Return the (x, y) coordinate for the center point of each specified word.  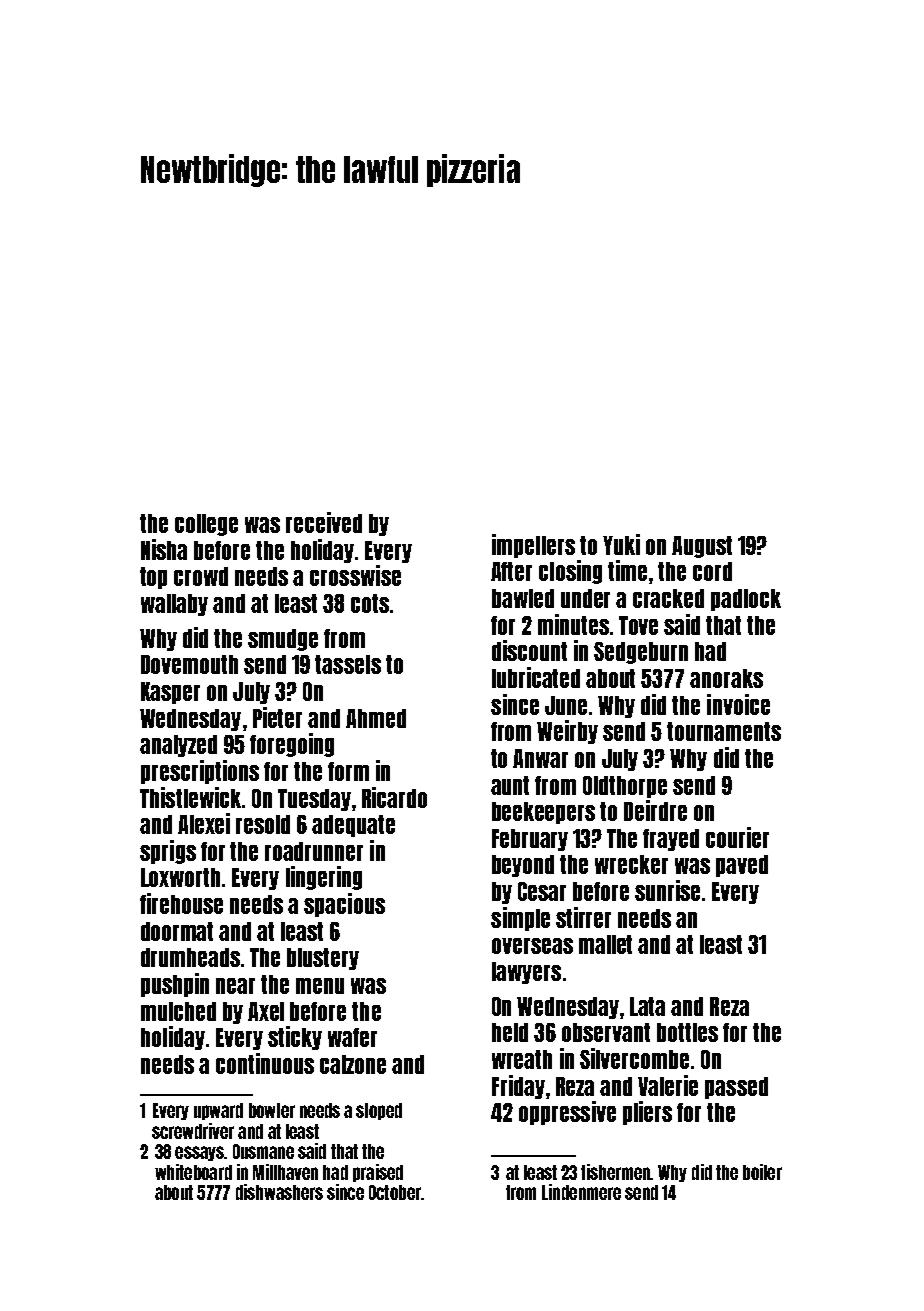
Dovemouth (189, 664)
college (206, 525)
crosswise (355, 575)
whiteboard (193, 1172)
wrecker (631, 864)
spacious (344, 905)
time (627, 570)
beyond (523, 866)
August (702, 547)
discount (529, 650)
